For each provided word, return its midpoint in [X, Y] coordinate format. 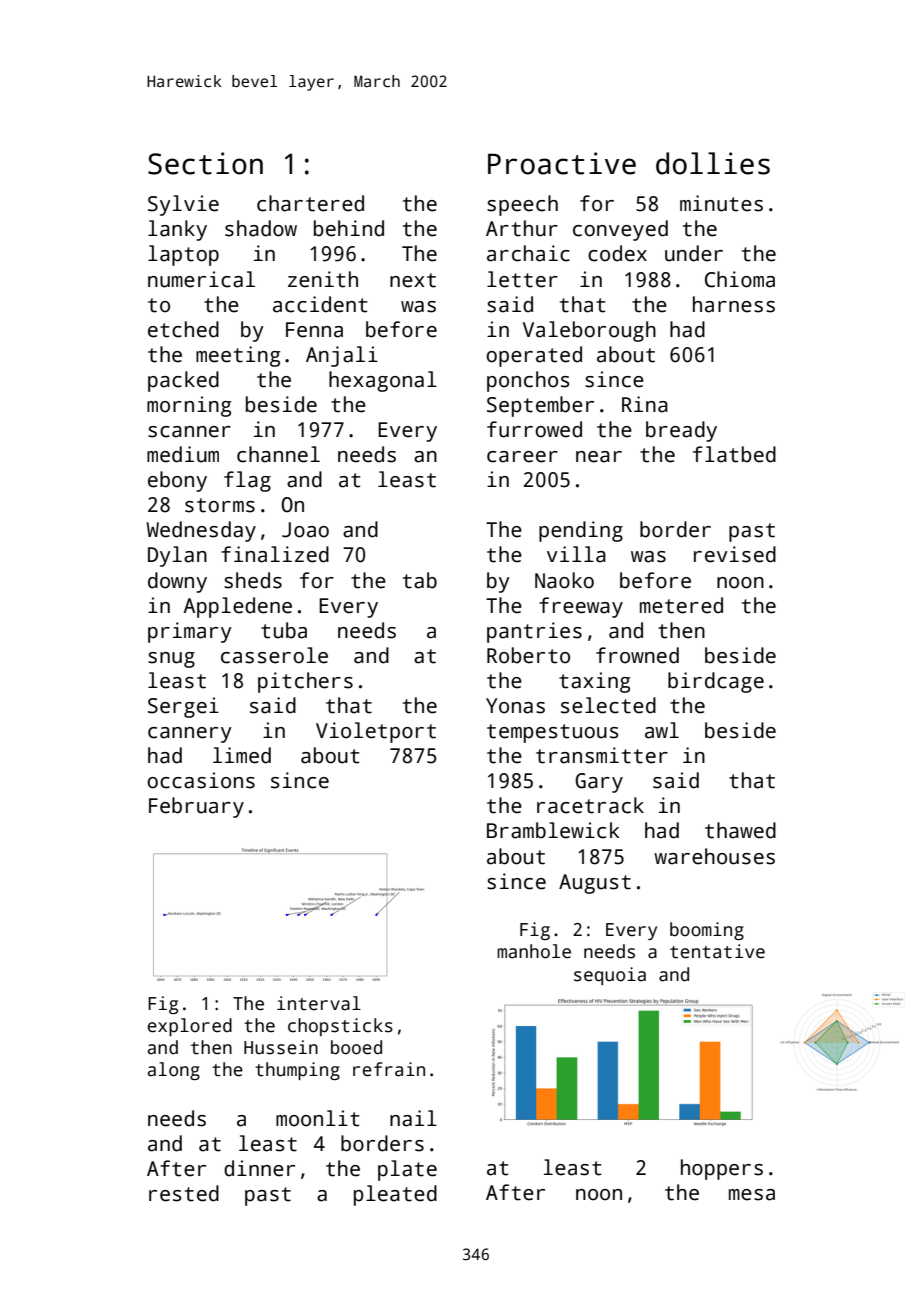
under [694, 253]
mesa [752, 1195]
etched [183, 329]
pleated [395, 1195]
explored [190, 1027]
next [413, 280]
